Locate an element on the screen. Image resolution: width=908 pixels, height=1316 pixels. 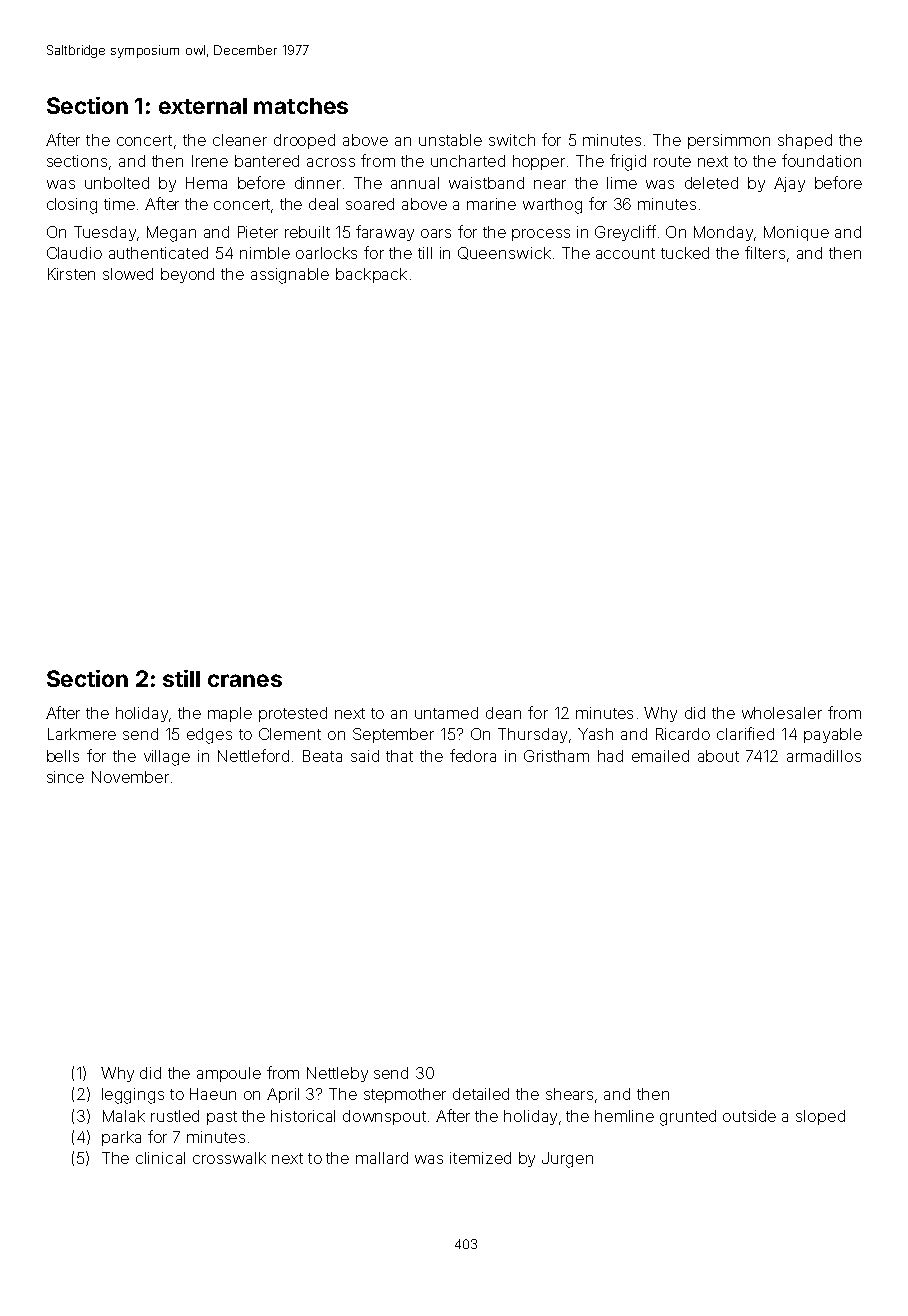
tucked is located at coordinates (685, 253).
